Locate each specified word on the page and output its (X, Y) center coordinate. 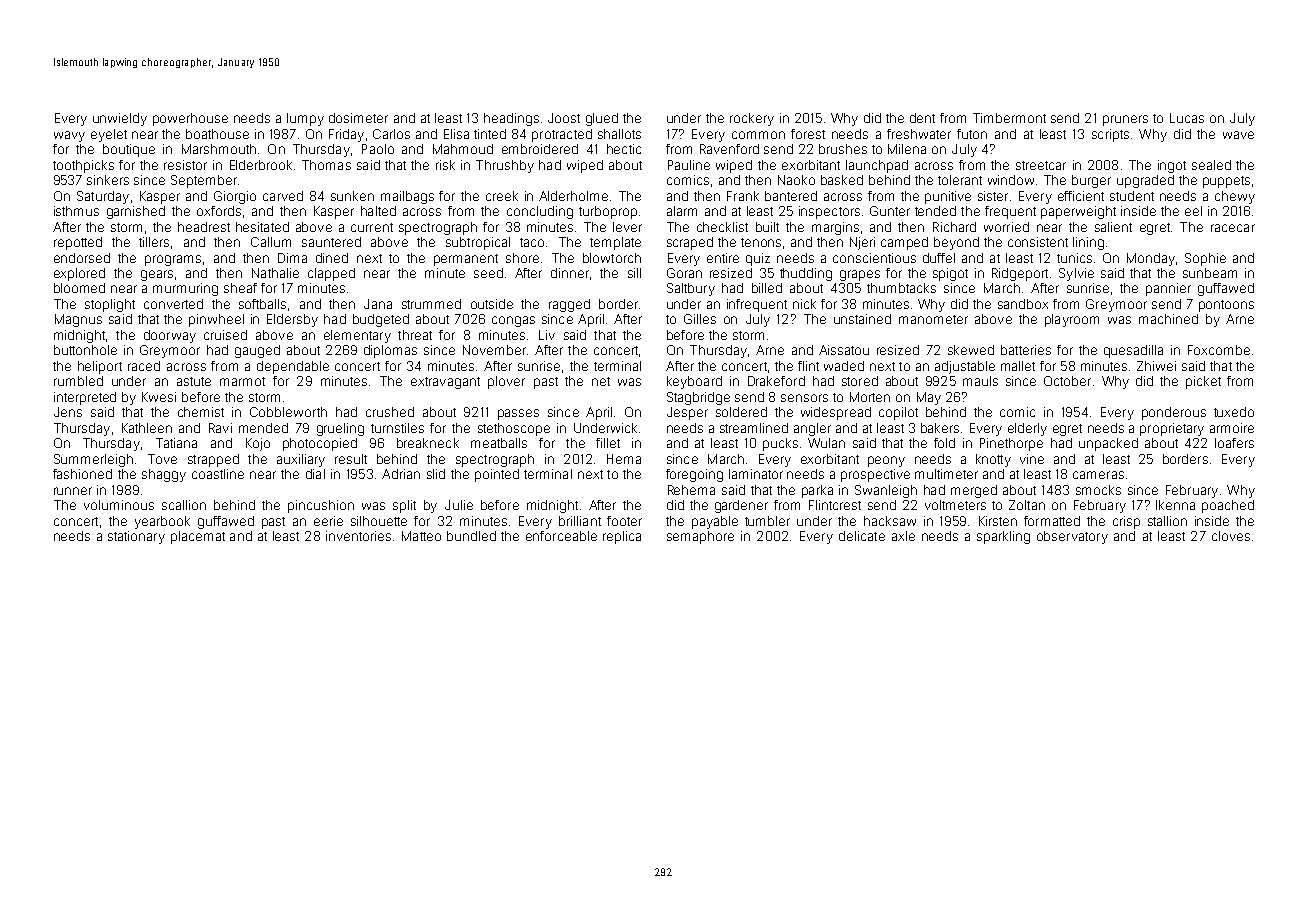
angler (812, 429)
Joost (564, 118)
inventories (358, 536)
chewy (1235, 197)
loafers (1234, 443)
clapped (331, 274)
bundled (471, 536)
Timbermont (1009, 118)
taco (532, 242)
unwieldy (120, 119)
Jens (68, 412)
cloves (1231, 536)
